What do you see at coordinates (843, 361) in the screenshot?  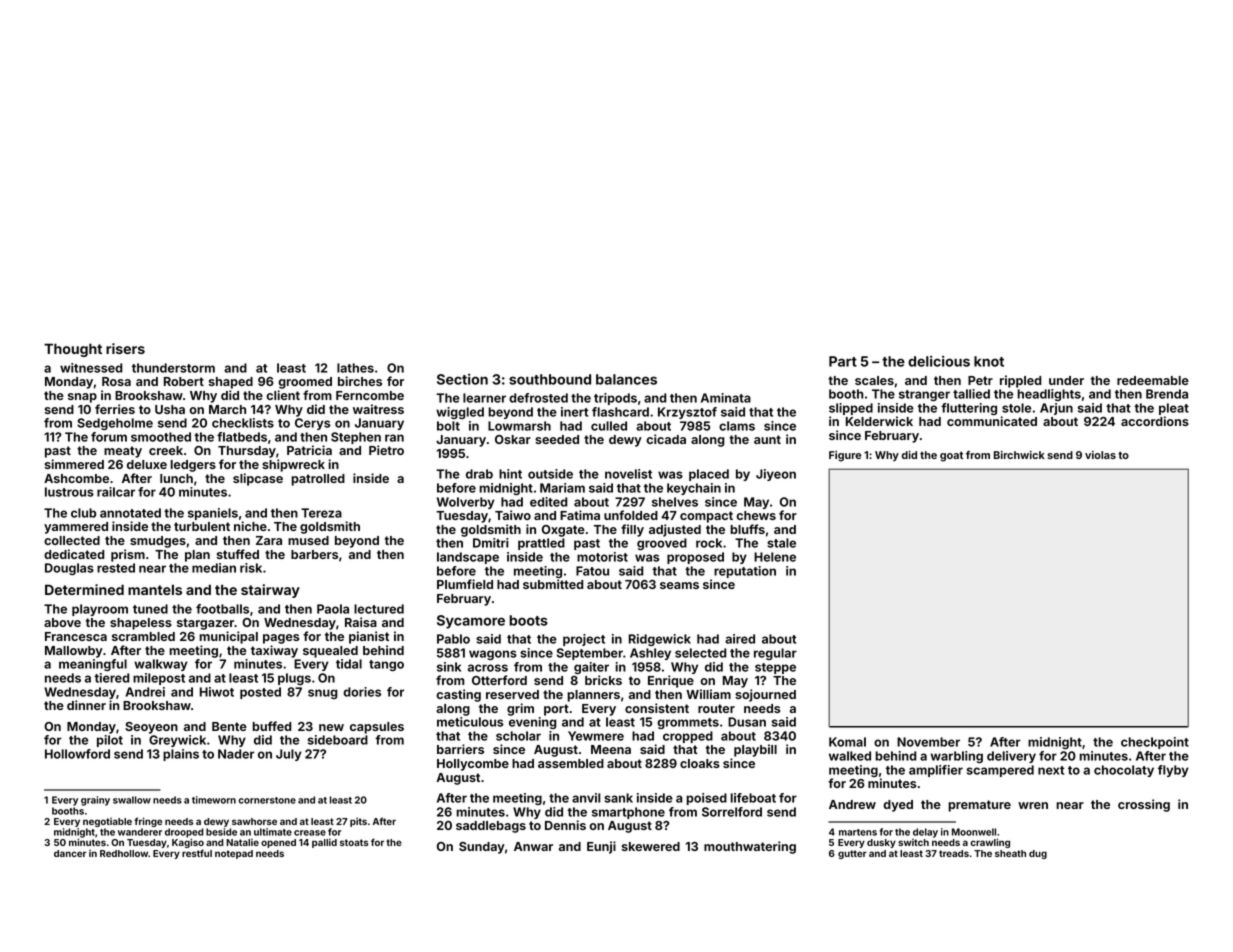 I see `Part` at bounding box center [843, 361].
